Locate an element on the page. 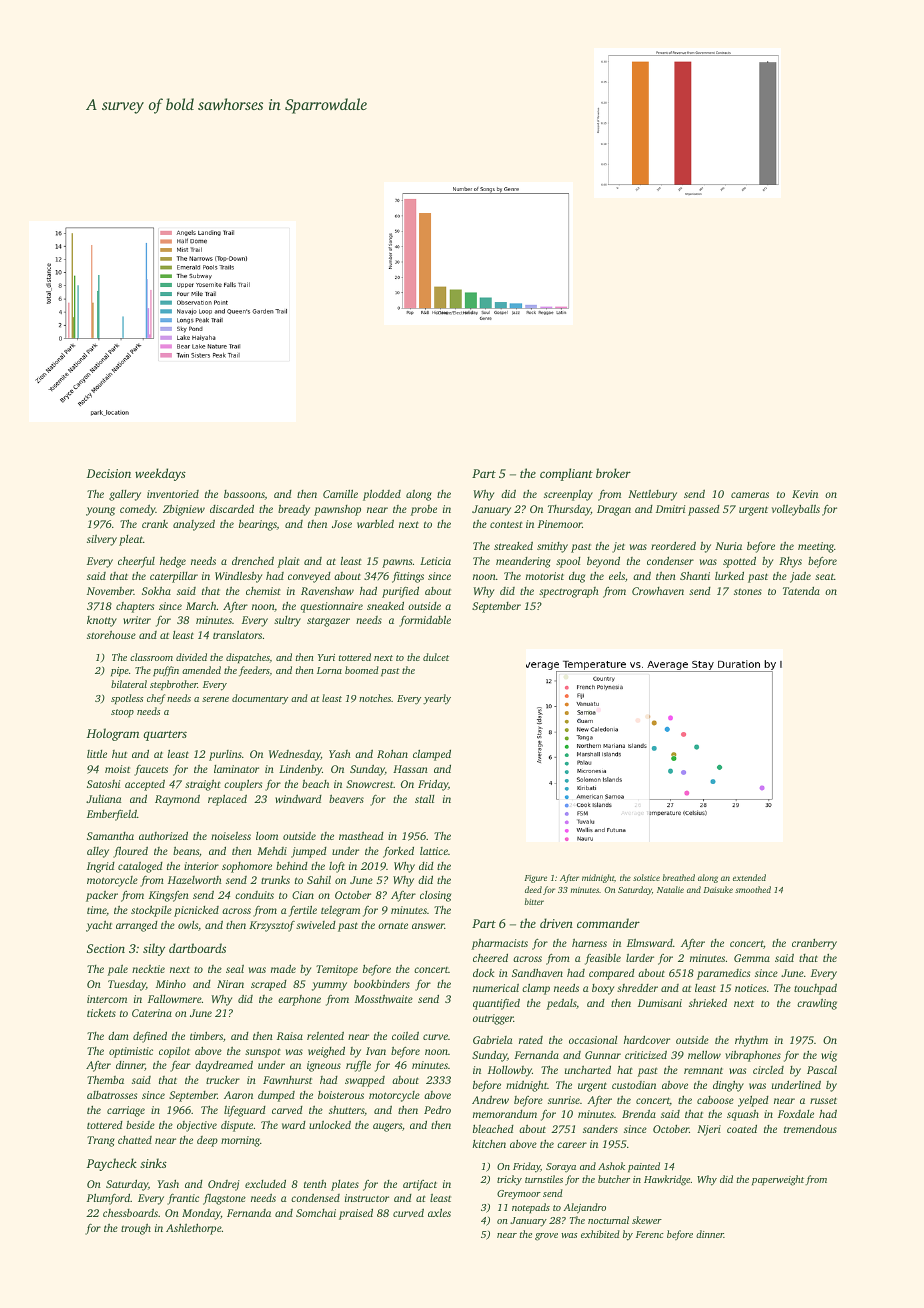 Image resolution: width=924 pixels, height=1308 pixels. forked is located at coordinates (398, 852).
